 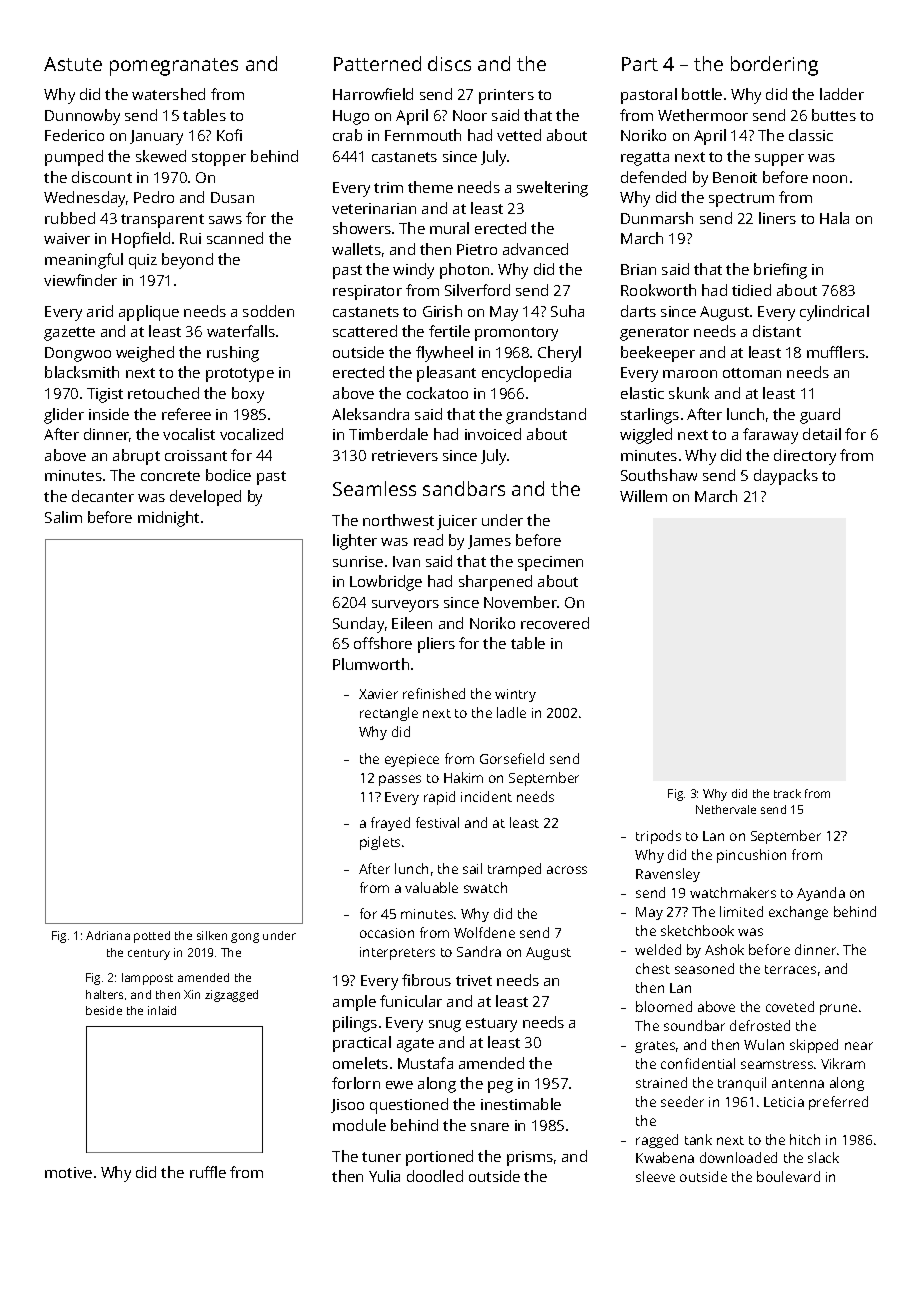 I want to click on Ayanda, so click(x=821, y=894).
